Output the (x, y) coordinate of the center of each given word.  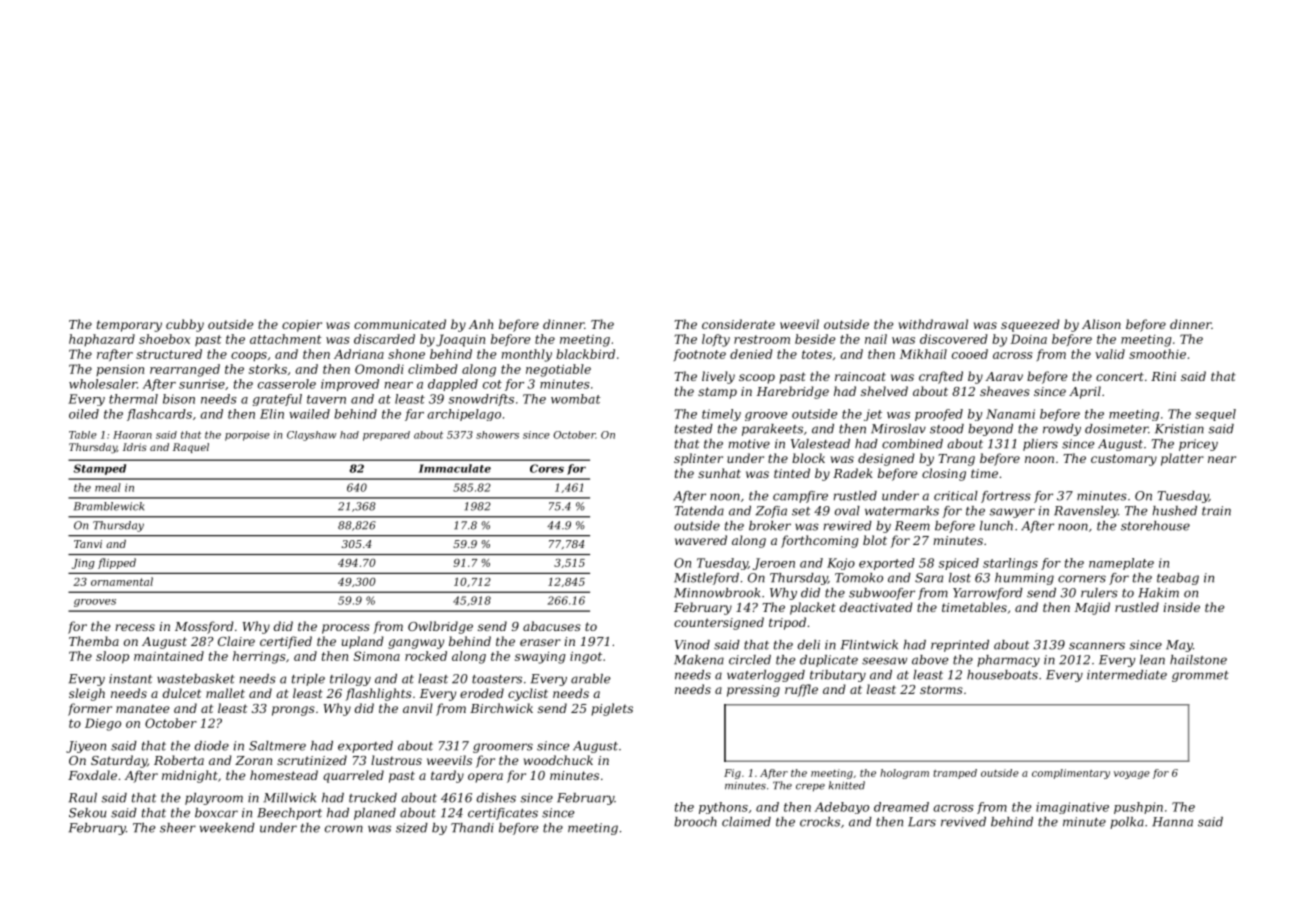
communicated (400, 324)
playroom (214, 799)
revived (963, 822)
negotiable (558, 370)
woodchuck (558, 760)
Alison (1101, 324)
